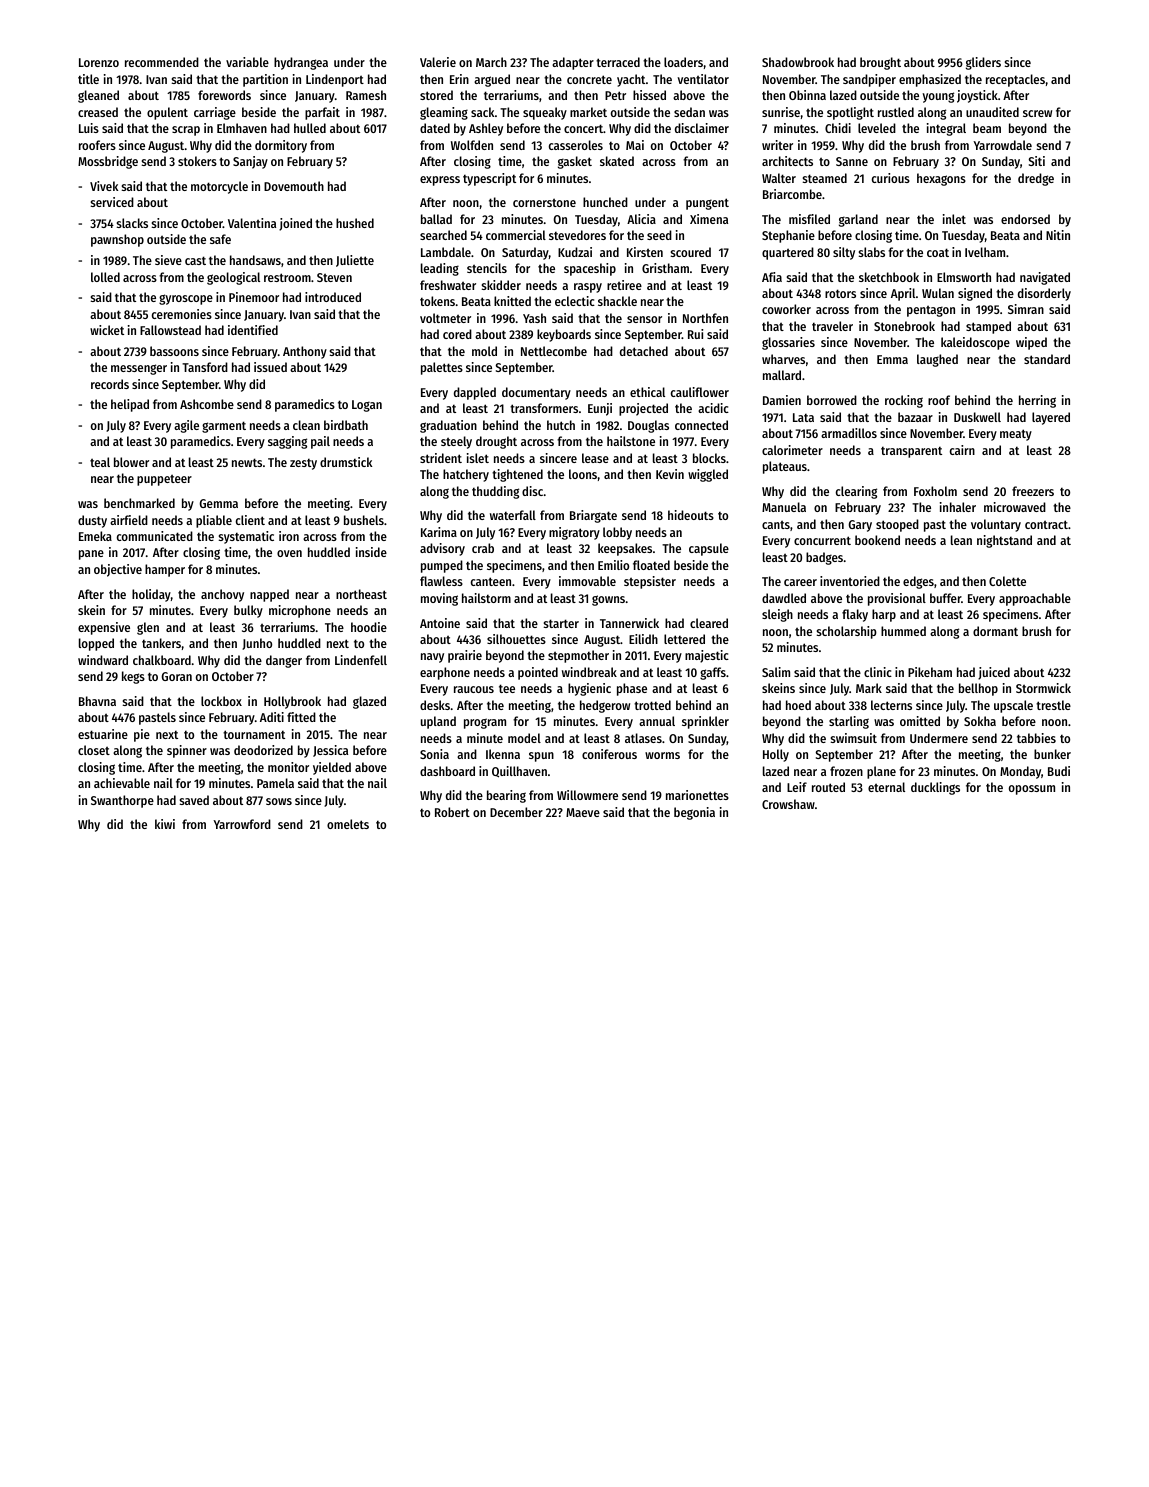  I want to click on messenger, so click(139, 369).
